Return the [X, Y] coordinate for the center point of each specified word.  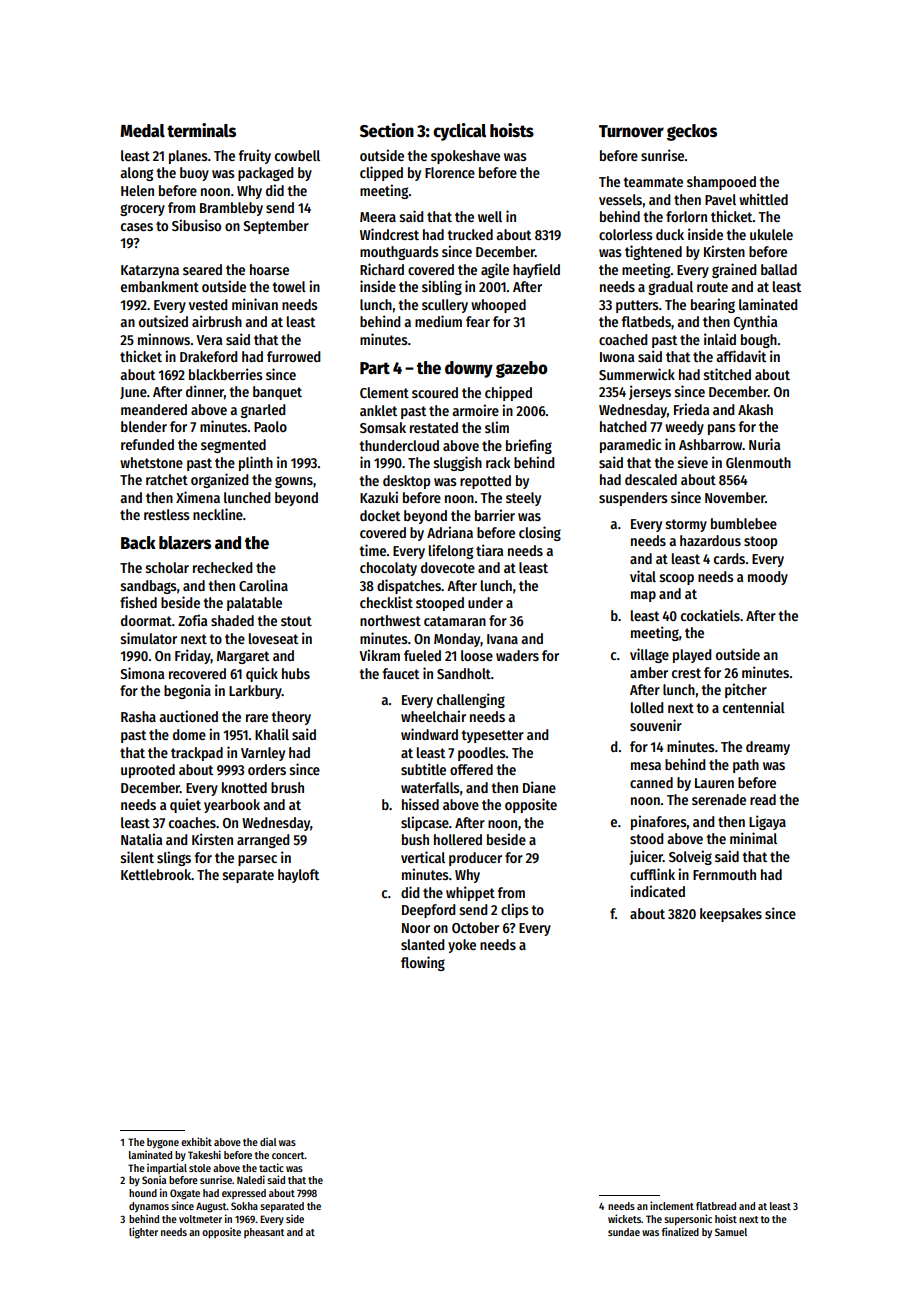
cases [137, 227]
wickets [624, 1218]
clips [515, 910]
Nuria [764, 444]
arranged [263, 841]
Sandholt [464, 673]
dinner [205, 391]
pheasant [264, 1233]
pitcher [746, 690]
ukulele [771, 234]
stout [296, 621]
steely [523, 499]
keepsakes [731, 915]
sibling [442, 287]
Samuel [731, 1232]
